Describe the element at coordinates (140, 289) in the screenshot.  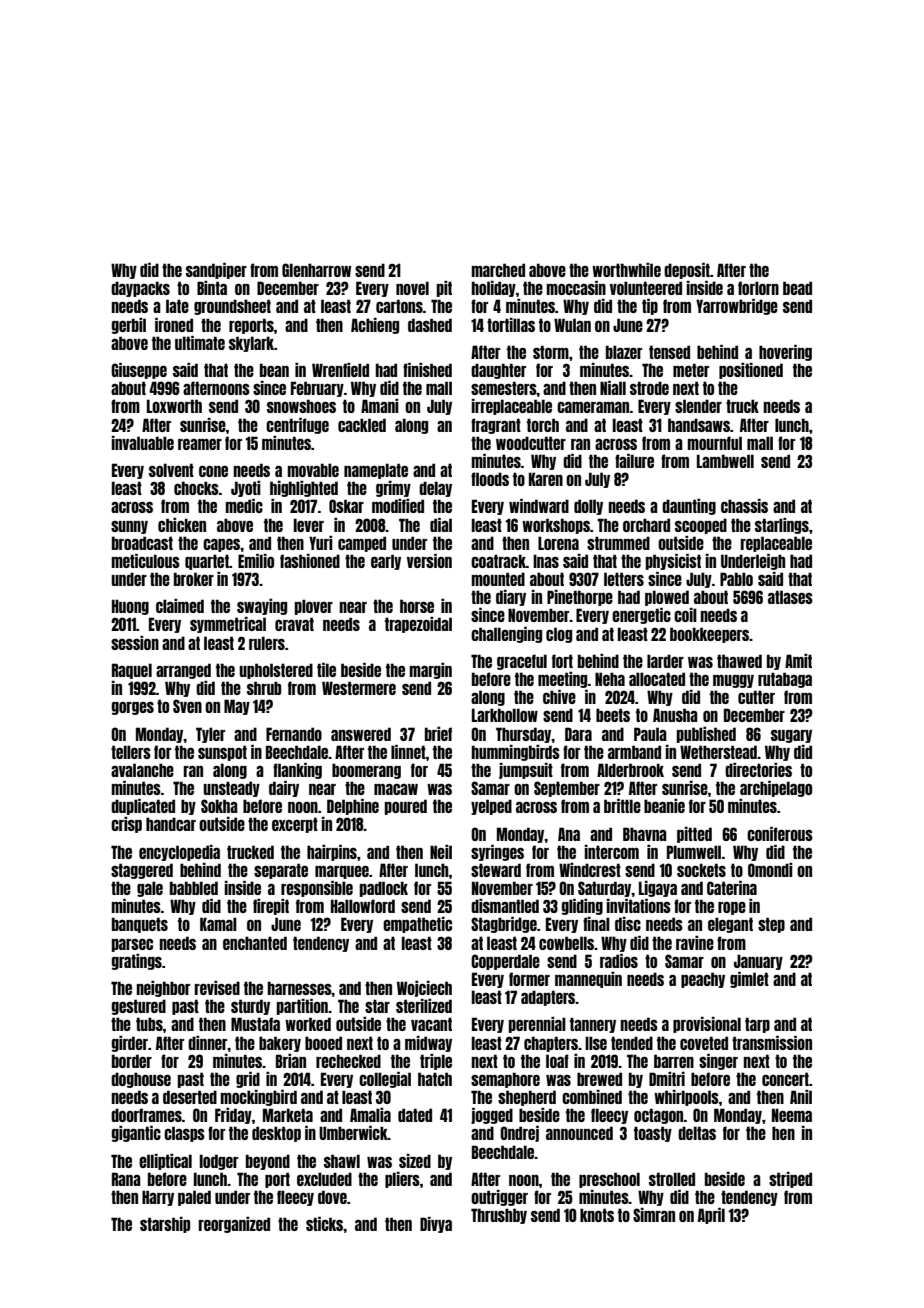
I see `daypacks` at that location.
